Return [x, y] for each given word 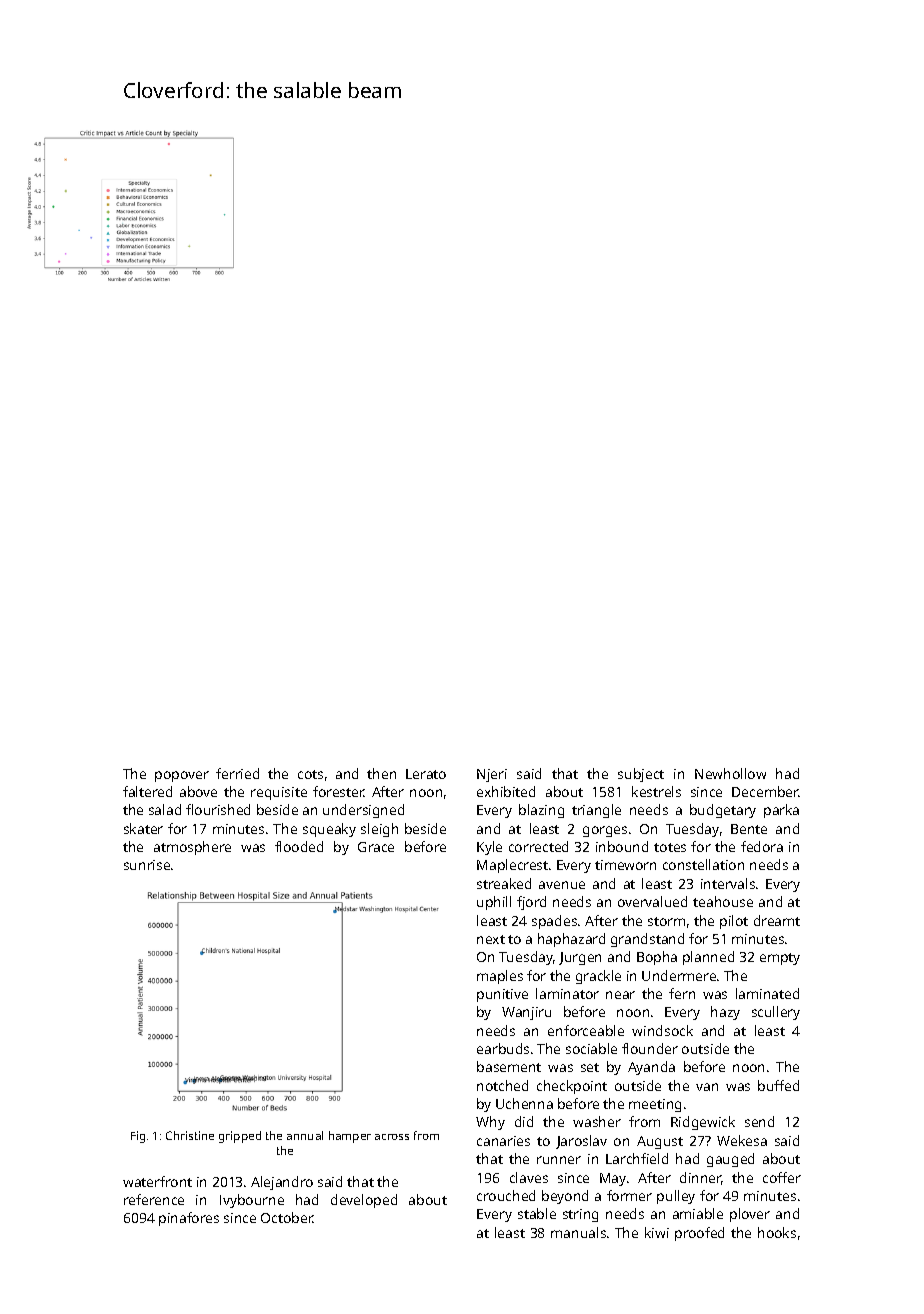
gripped [240, 1137]
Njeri [492, 775]
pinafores [189, 1219]
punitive [502, 995]
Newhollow [730, 773]
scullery [776, 1013]
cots [310, 774]
